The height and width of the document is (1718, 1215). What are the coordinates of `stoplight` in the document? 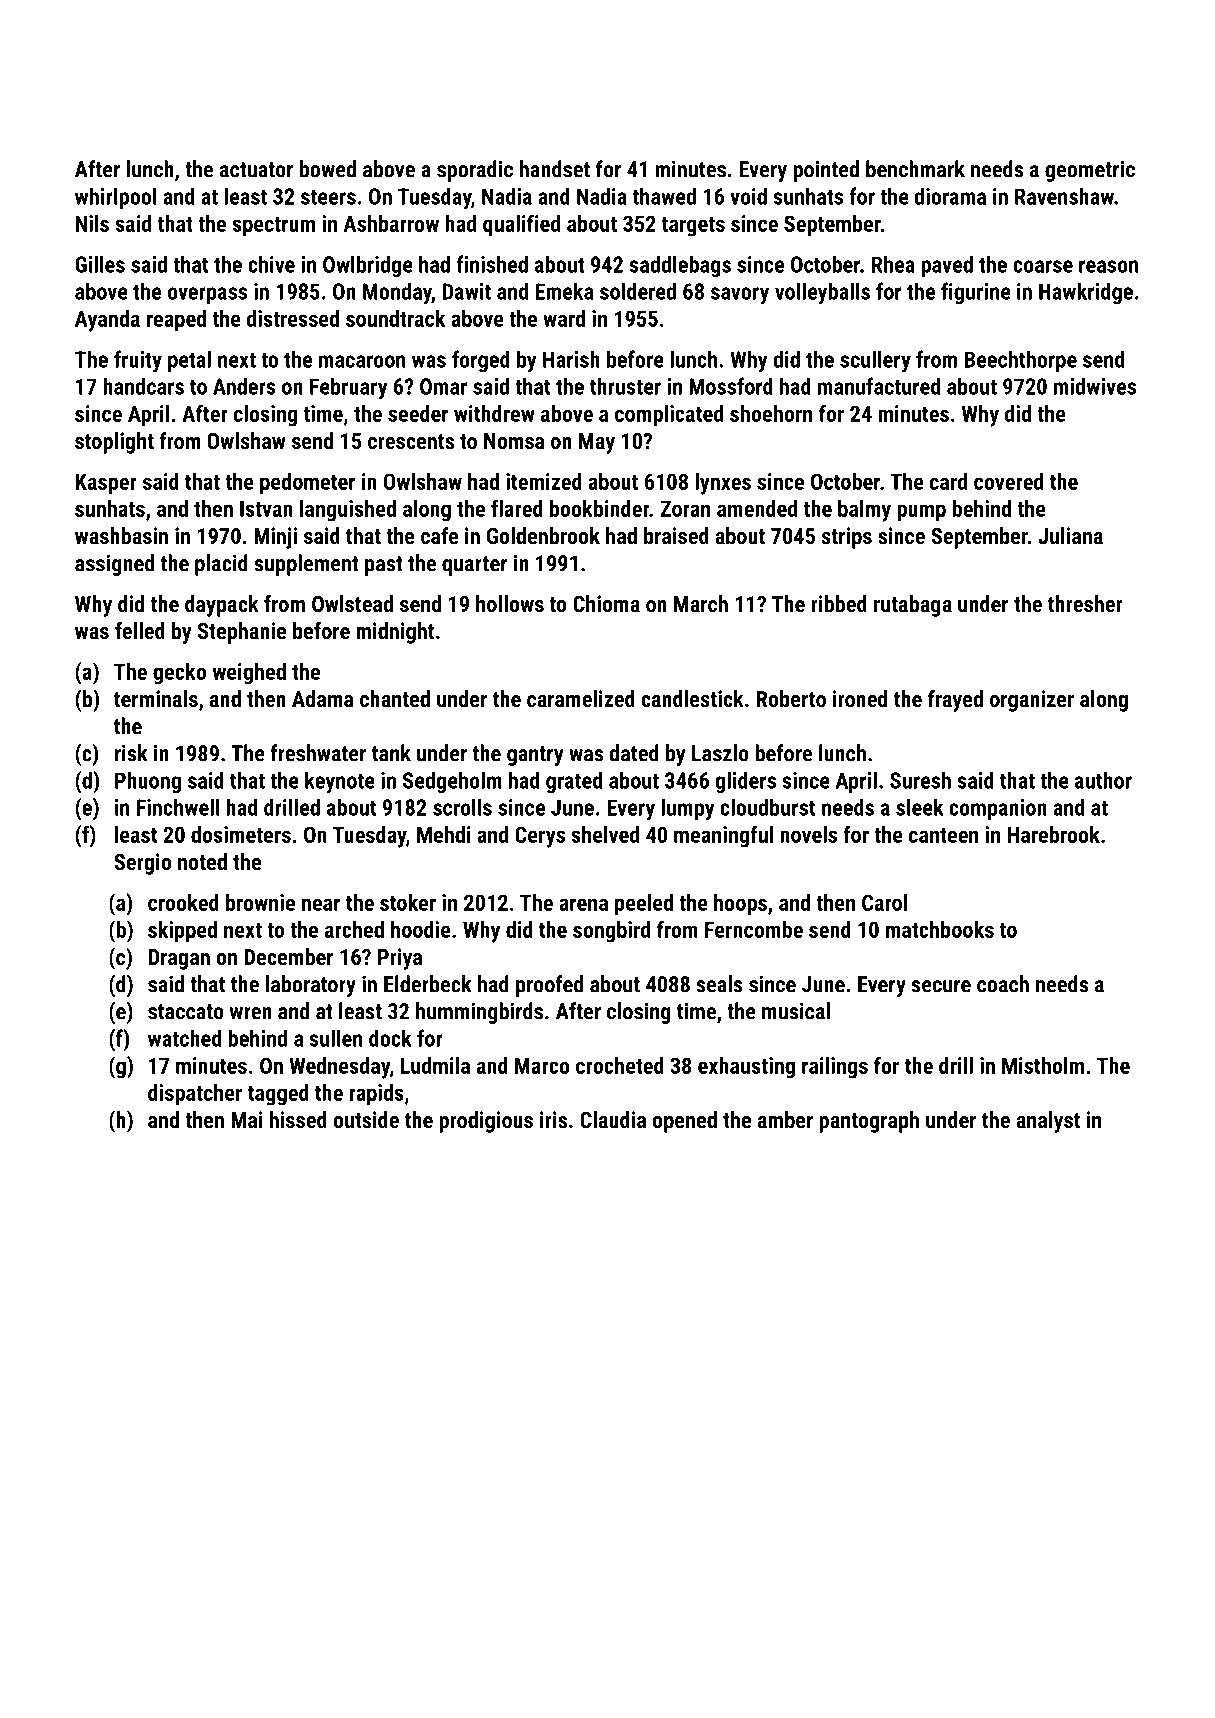 It's located at (114, 443).
